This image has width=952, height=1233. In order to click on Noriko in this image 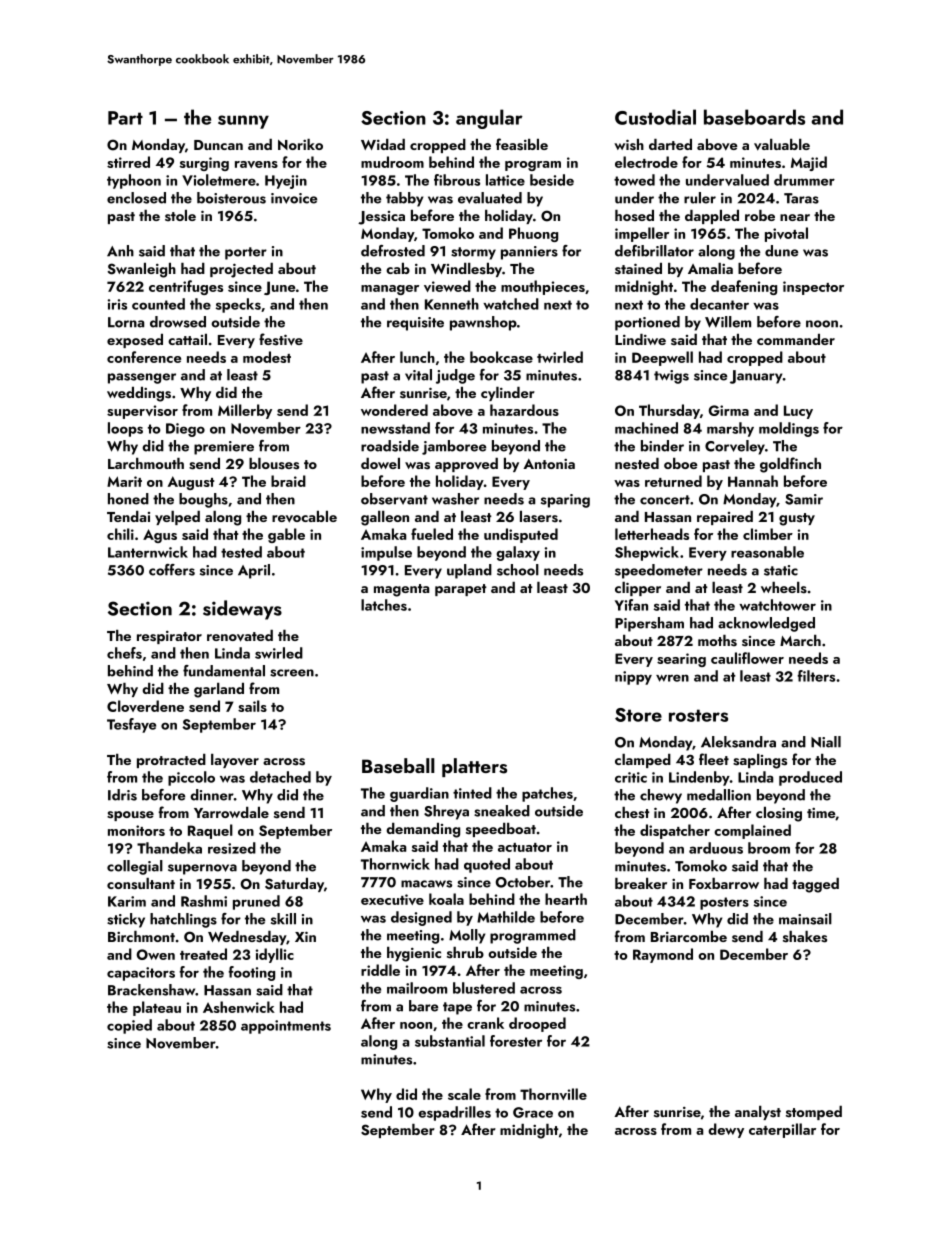, I will do `click(300, 144)`.
